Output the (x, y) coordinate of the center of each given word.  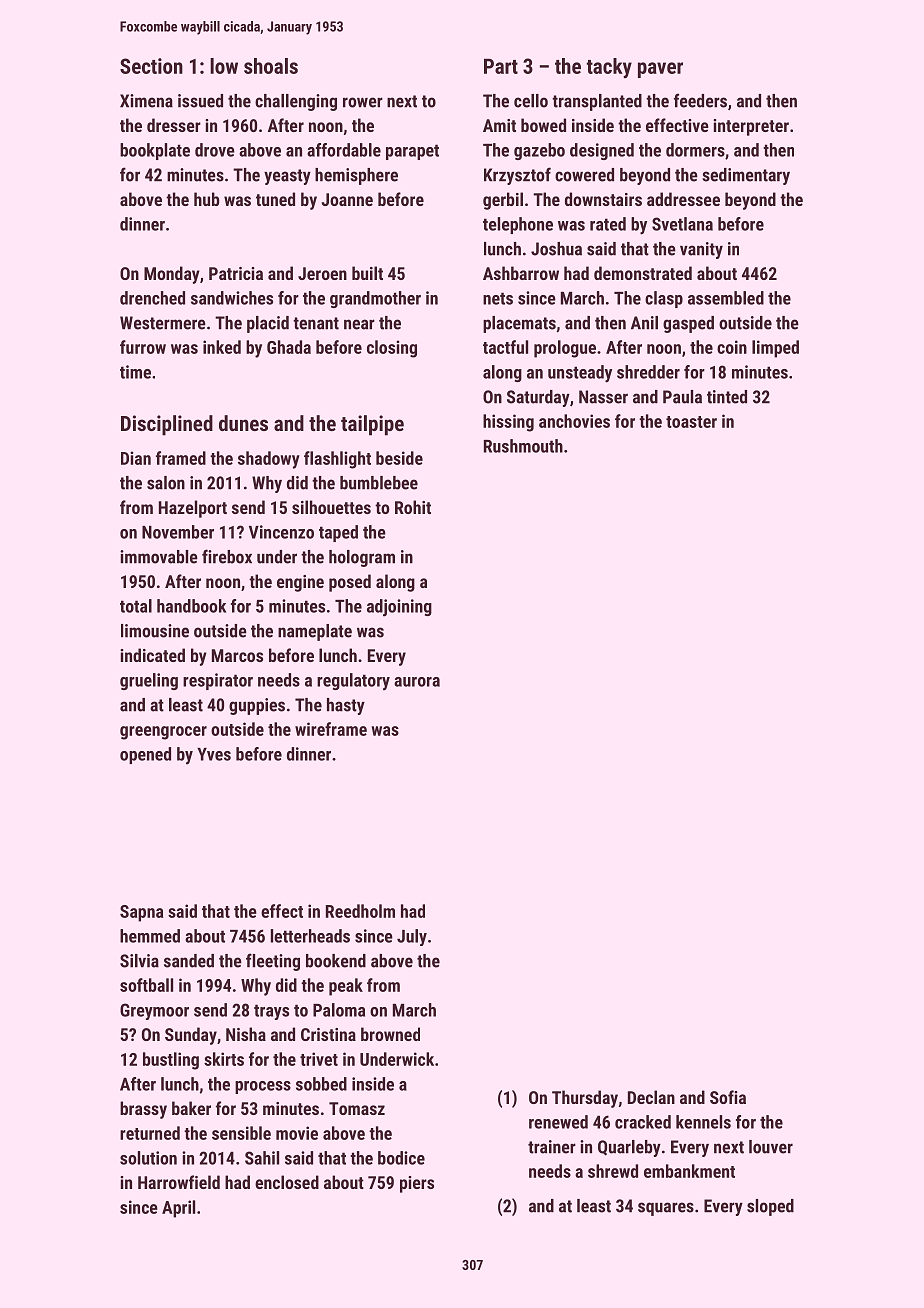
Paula (682, 397)
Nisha (246, 1034)
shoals (271, 66)
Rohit (413, 507)
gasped (688, 324)
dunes (243, 423)
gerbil (503, 201)
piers (417, 1184)
